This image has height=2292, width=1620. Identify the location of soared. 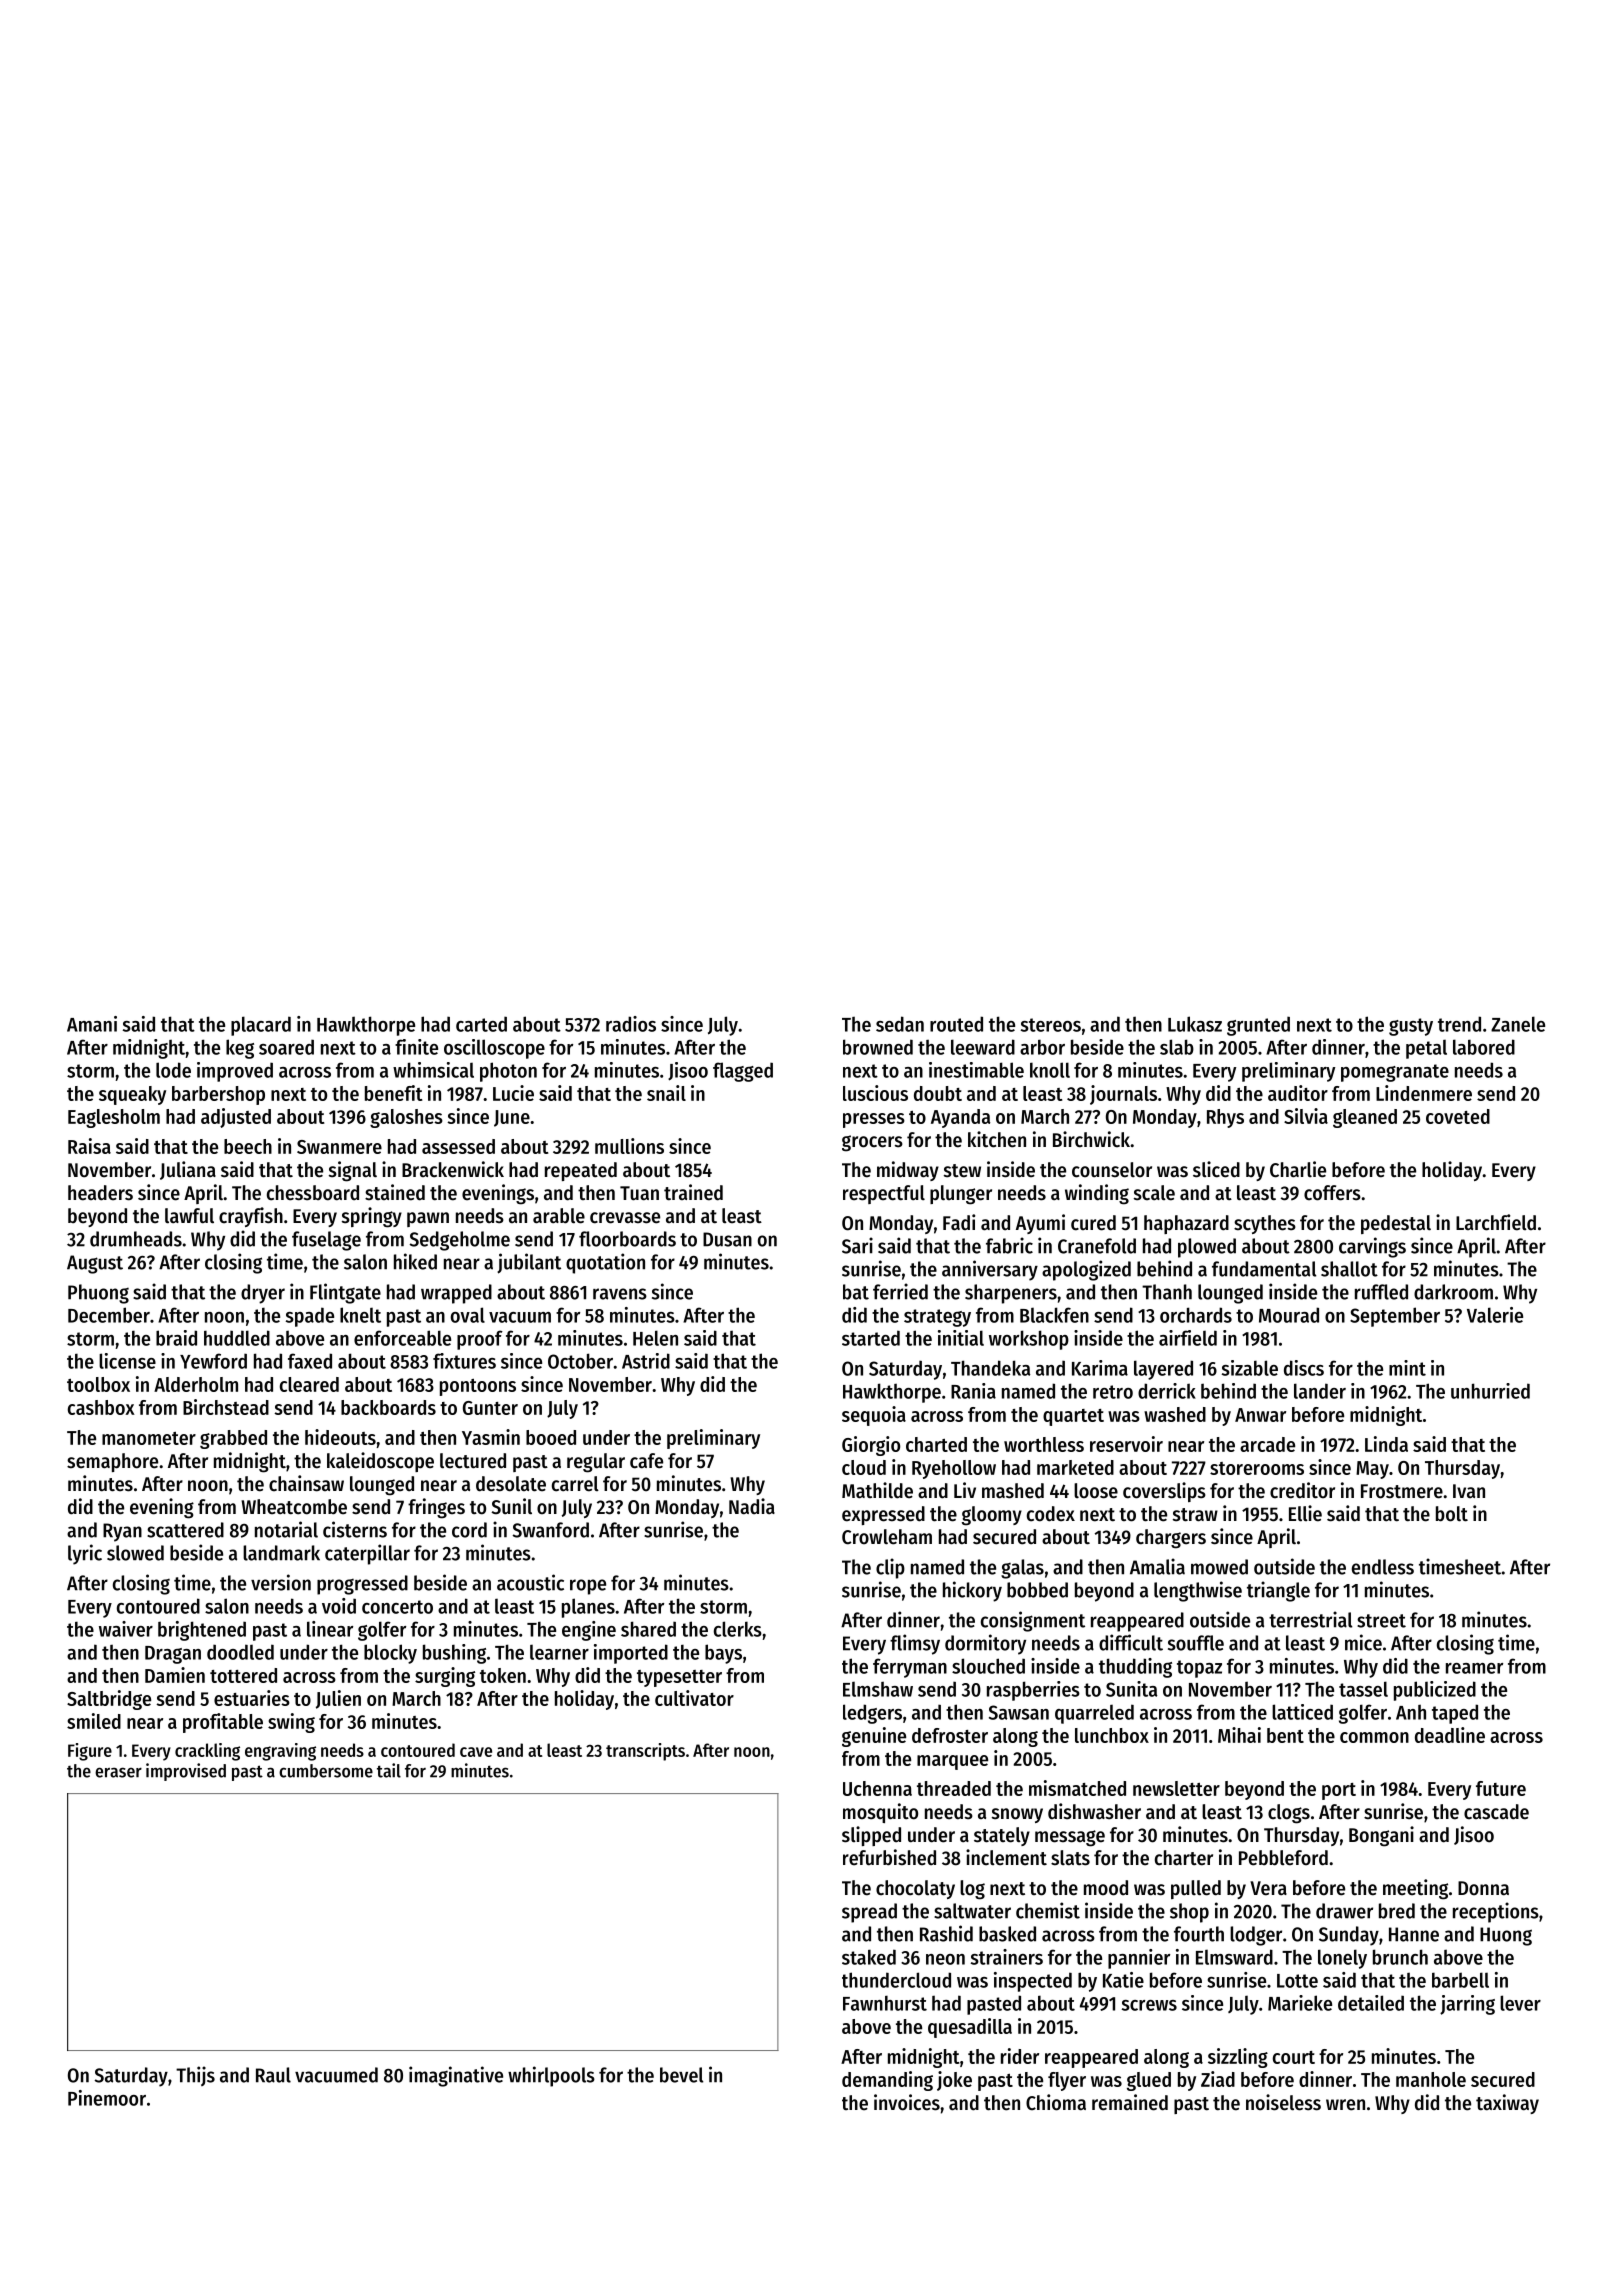
(286, 1047).
